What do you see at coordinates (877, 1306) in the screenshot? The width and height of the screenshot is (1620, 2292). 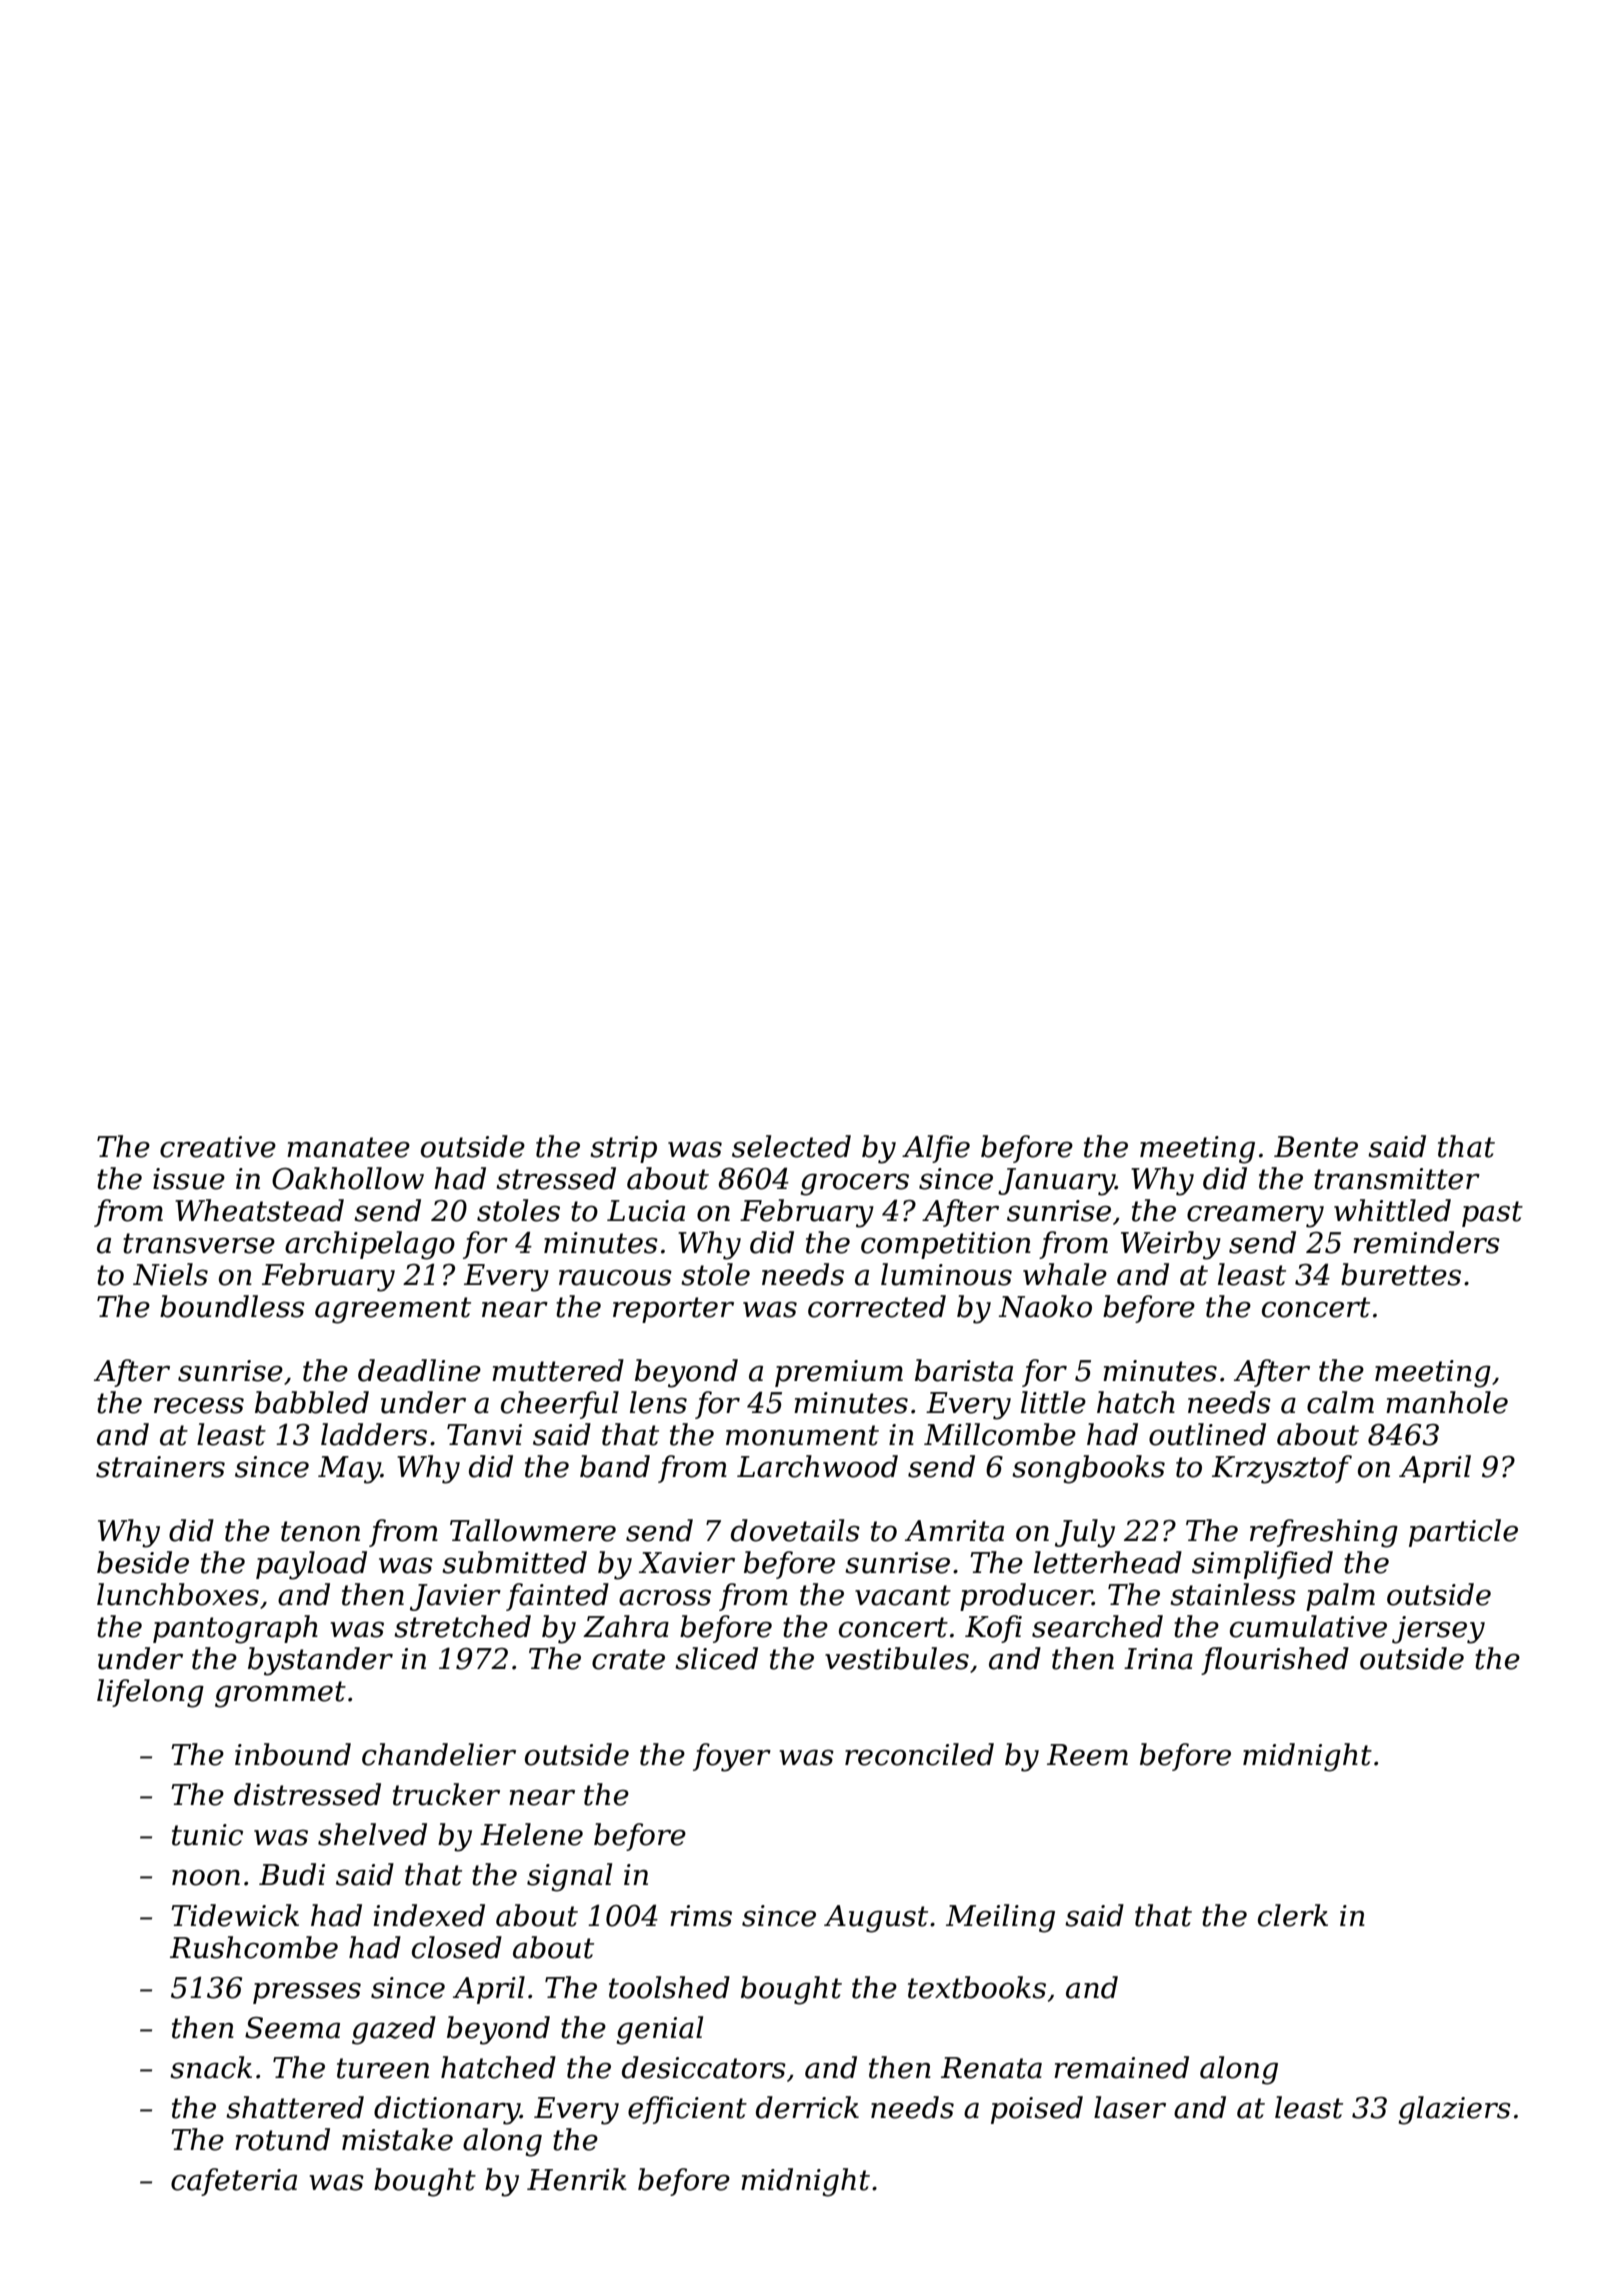 I see `corrected` at bounding box center [877, 1306].
